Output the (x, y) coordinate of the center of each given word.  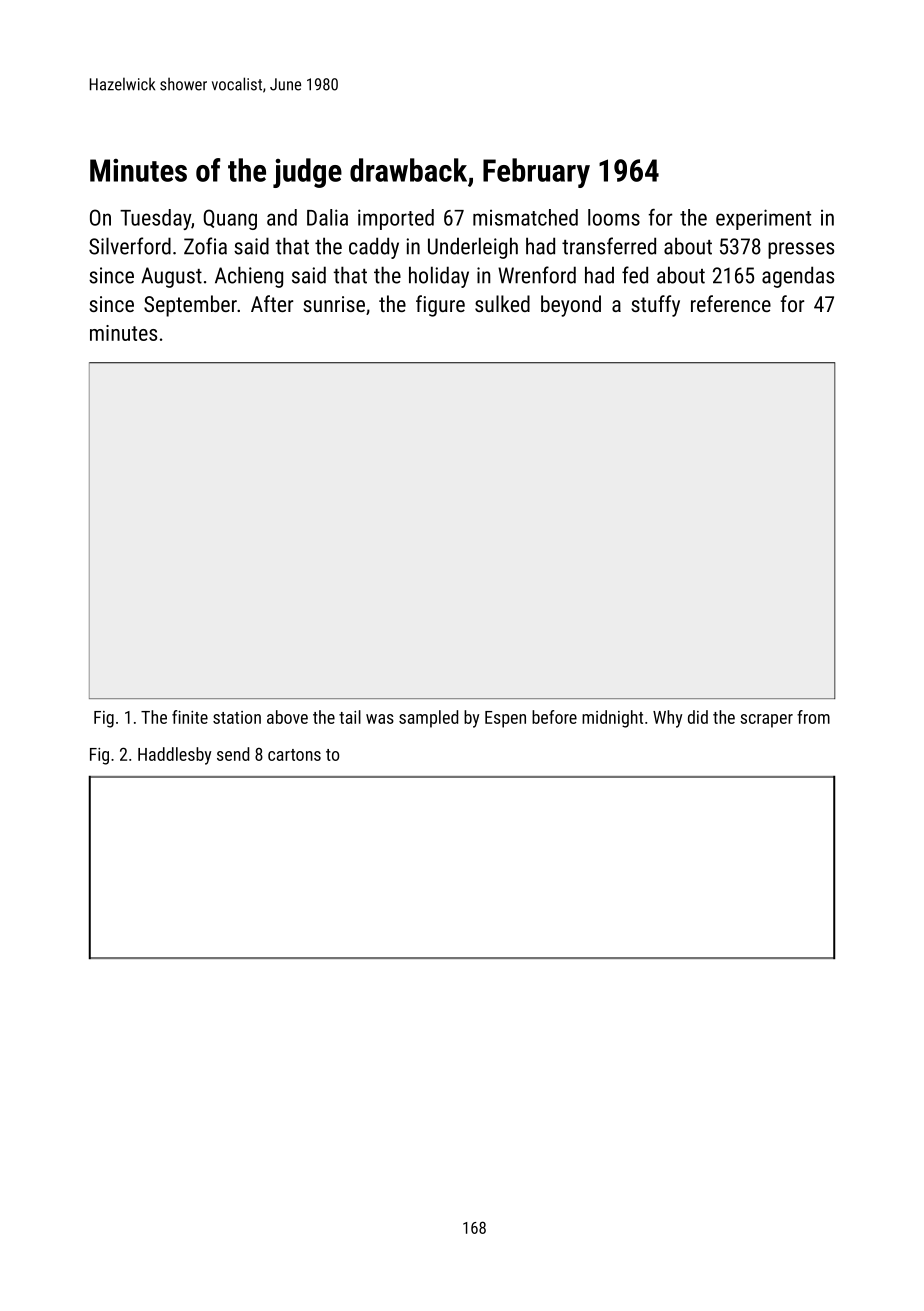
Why (667, 719)
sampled (428, 719)
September (190, 306)
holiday (439, 277)
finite (190, 717)
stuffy (655, 306)
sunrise (334, 304)
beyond (571, 306)
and (282, 217)
